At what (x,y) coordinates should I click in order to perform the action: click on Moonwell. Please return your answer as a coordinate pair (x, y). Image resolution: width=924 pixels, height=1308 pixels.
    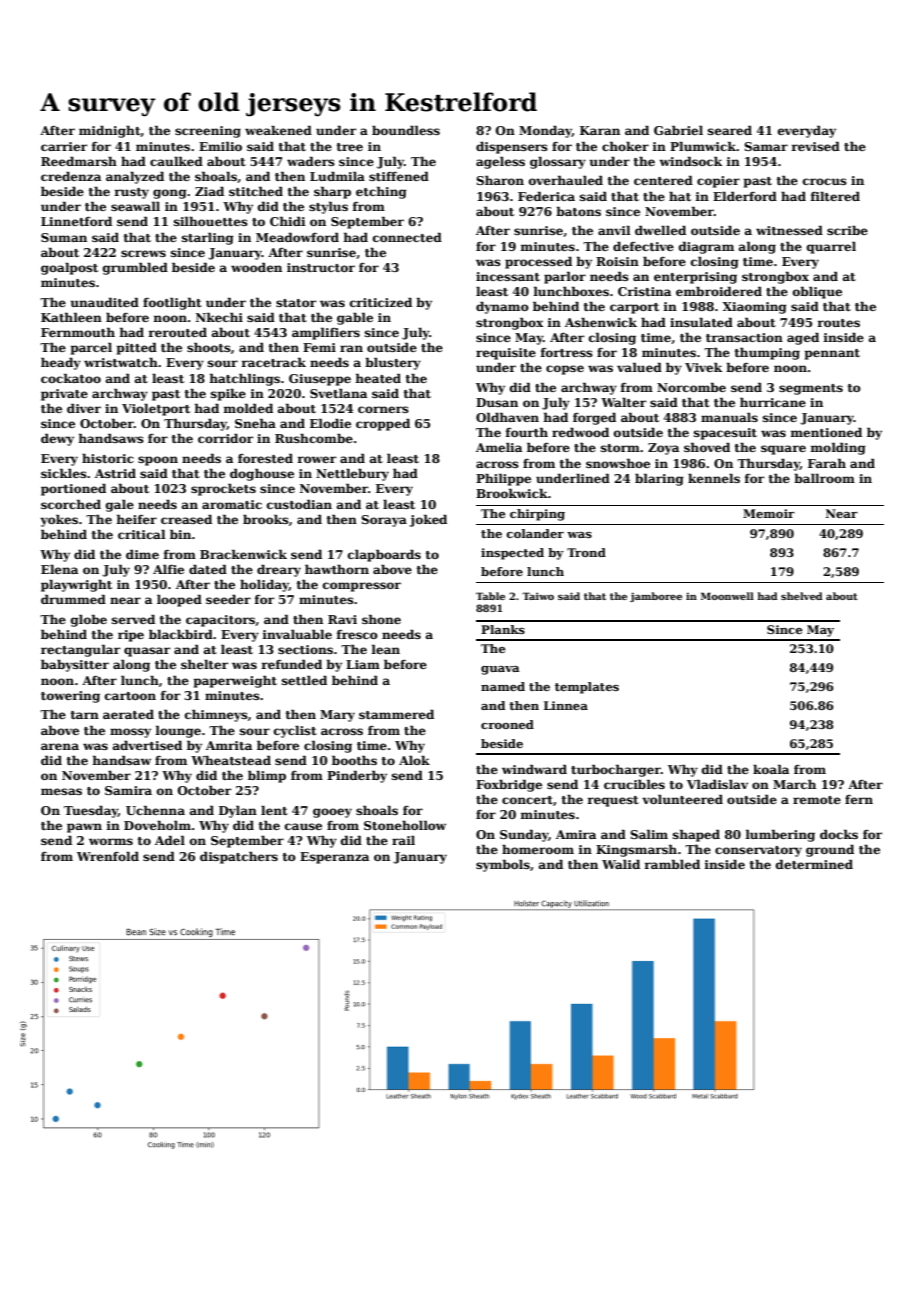
    Looking at the image, I should click on (727, 596).
